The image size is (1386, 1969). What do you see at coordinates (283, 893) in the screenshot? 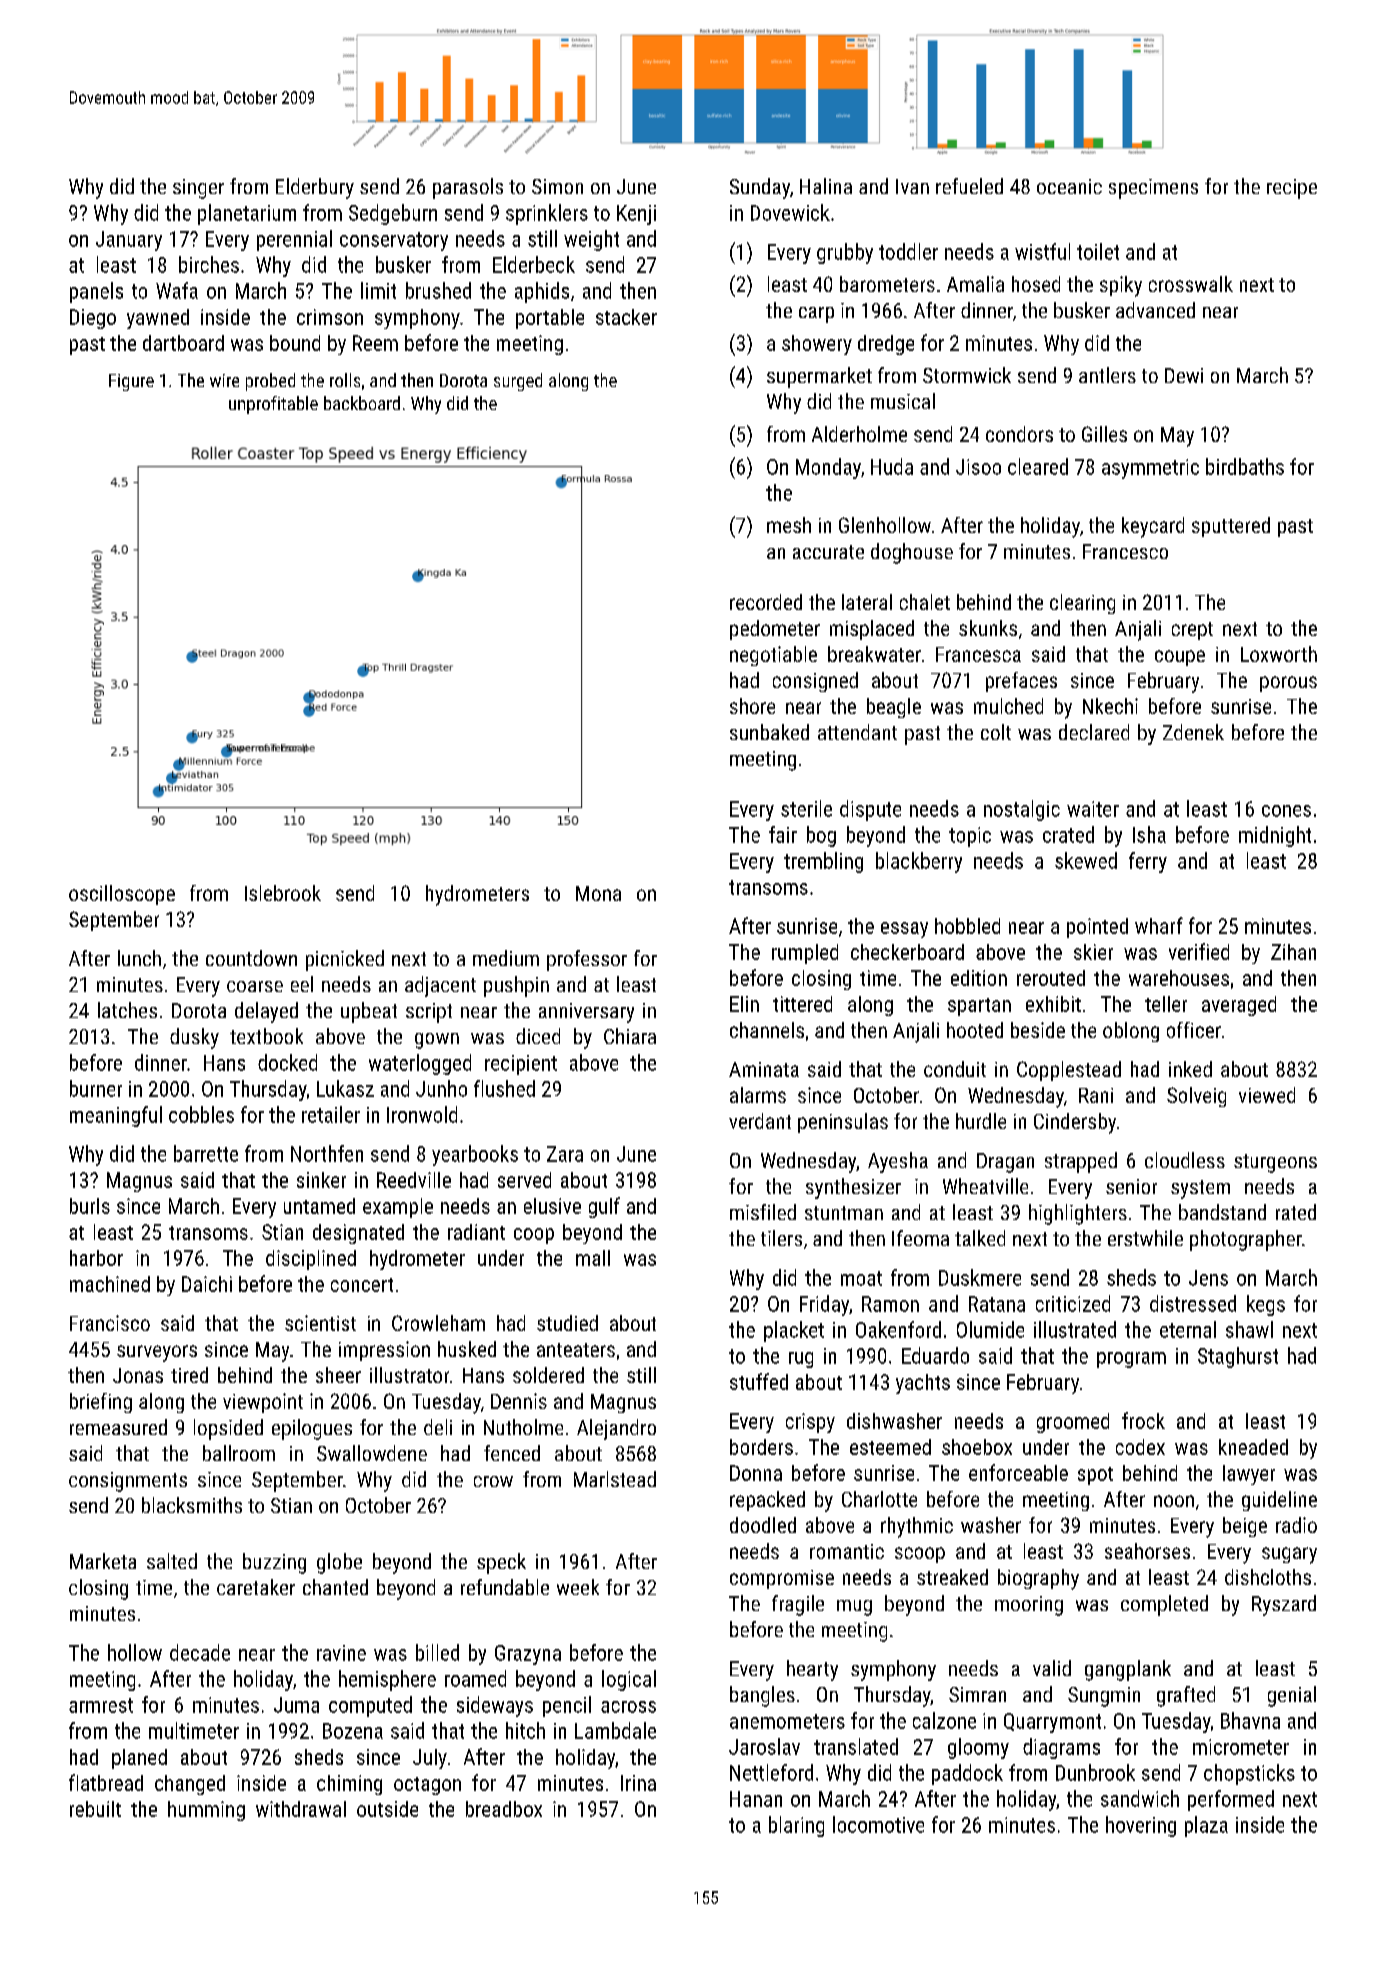
I see `Islebrook` at bounding box center [283, 893].
